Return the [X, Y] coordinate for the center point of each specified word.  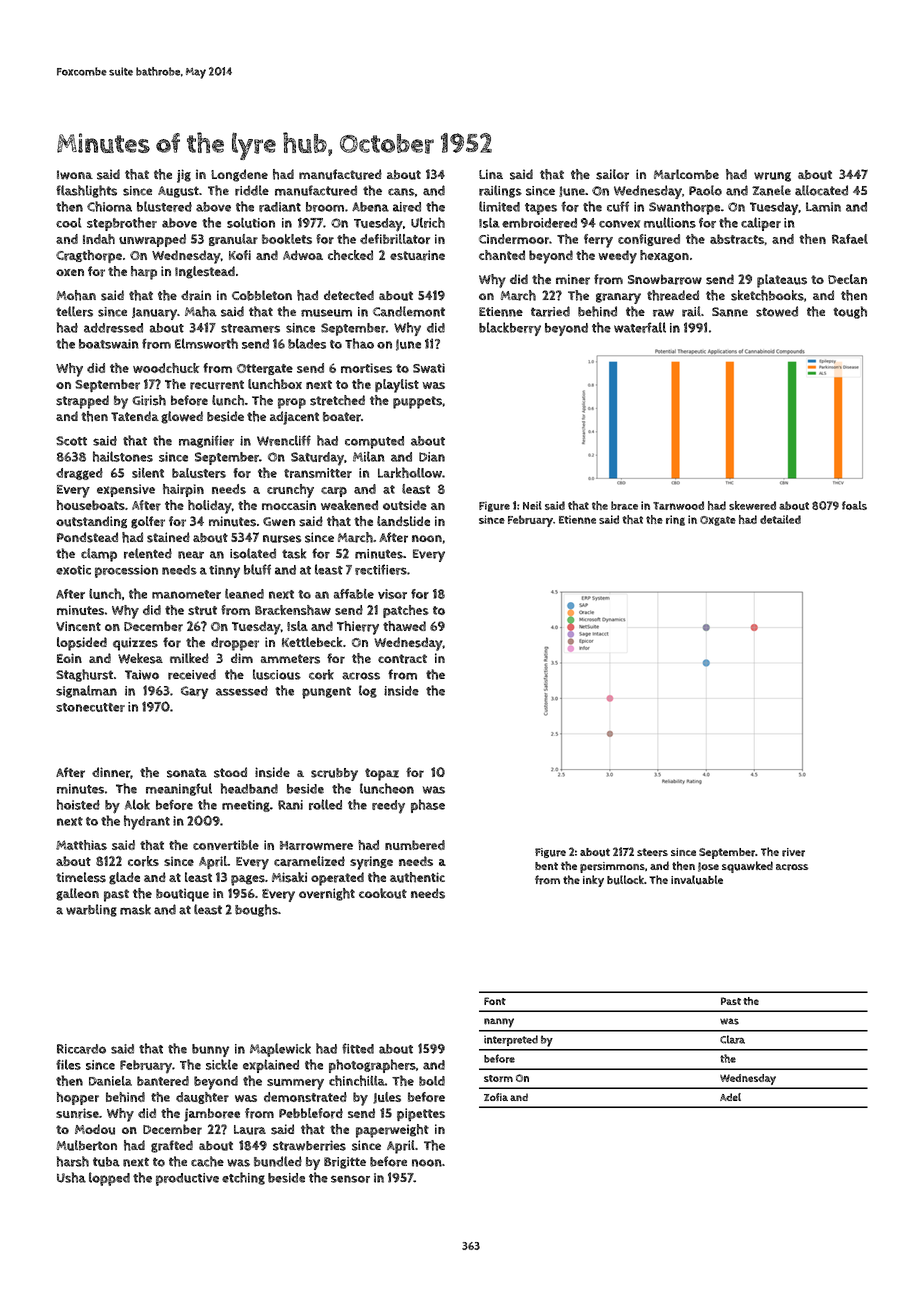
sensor [350, 1179]
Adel [730, 1097]
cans [401, 192]
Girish [149, 400]
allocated [821, 190]
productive [187, 1179]
